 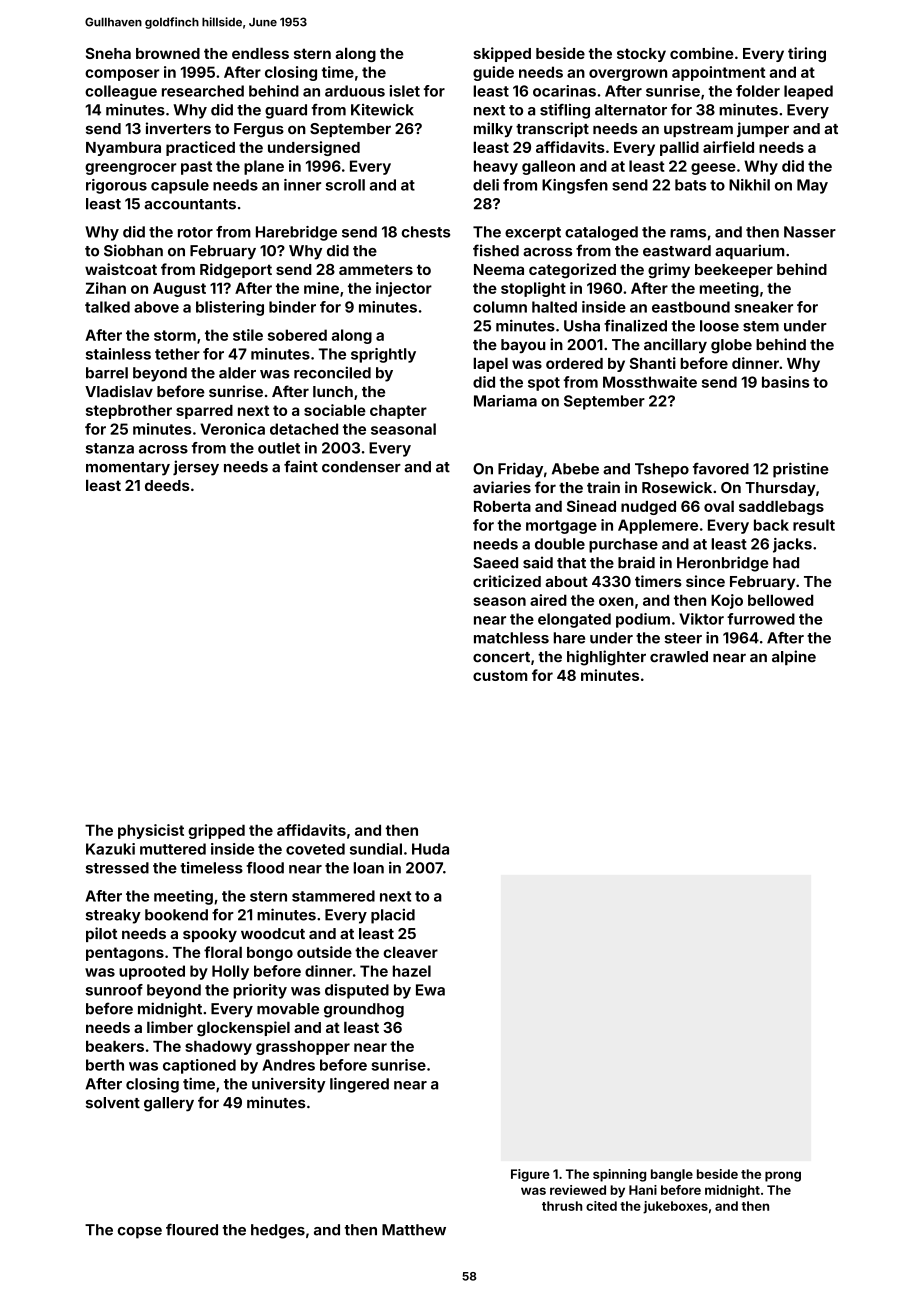 I want to click on Roberta, so click(x=502, y=506).
